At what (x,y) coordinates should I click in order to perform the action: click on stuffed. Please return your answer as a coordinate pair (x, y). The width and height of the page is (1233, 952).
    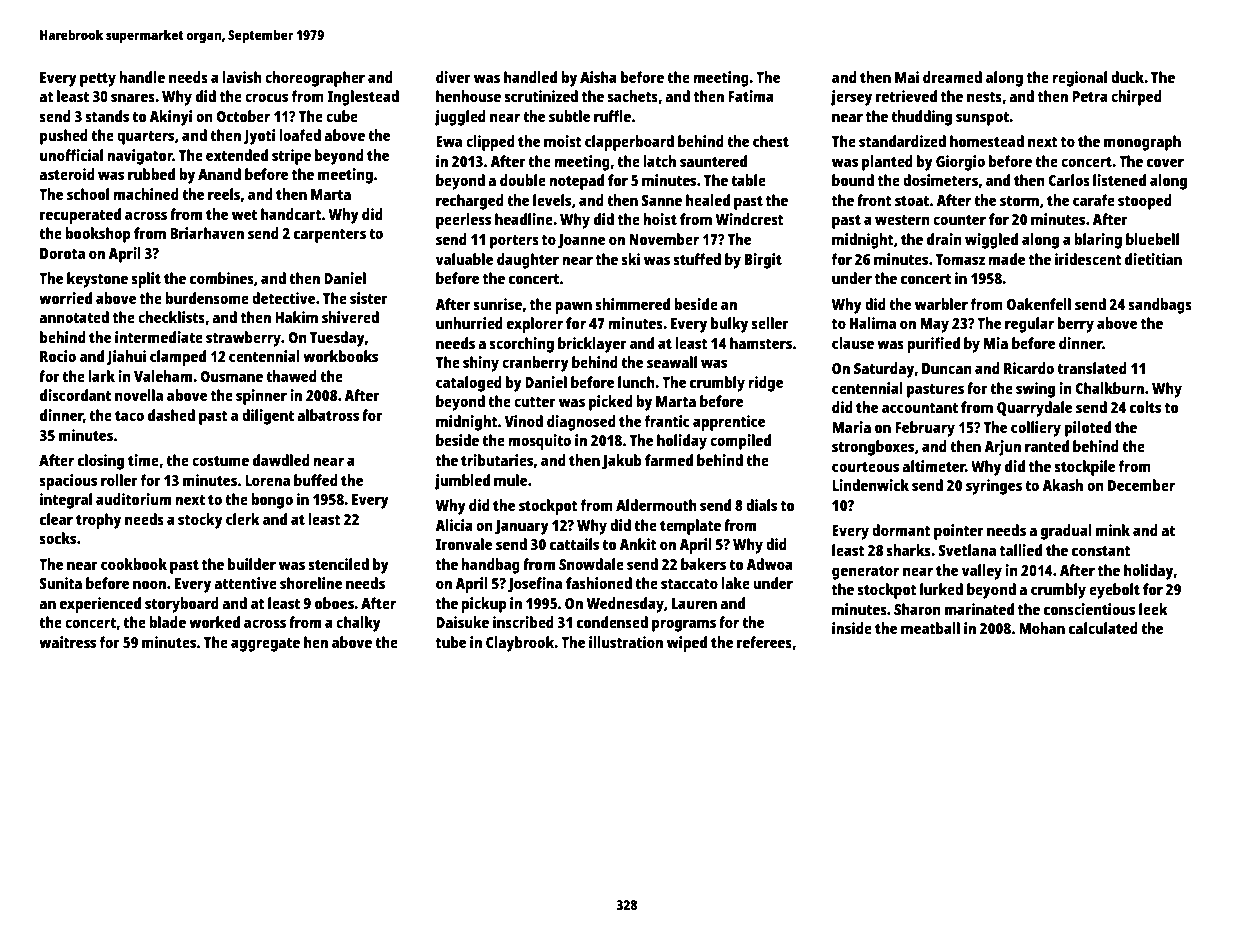
    Looking at the image, I should click on (697, 259).
